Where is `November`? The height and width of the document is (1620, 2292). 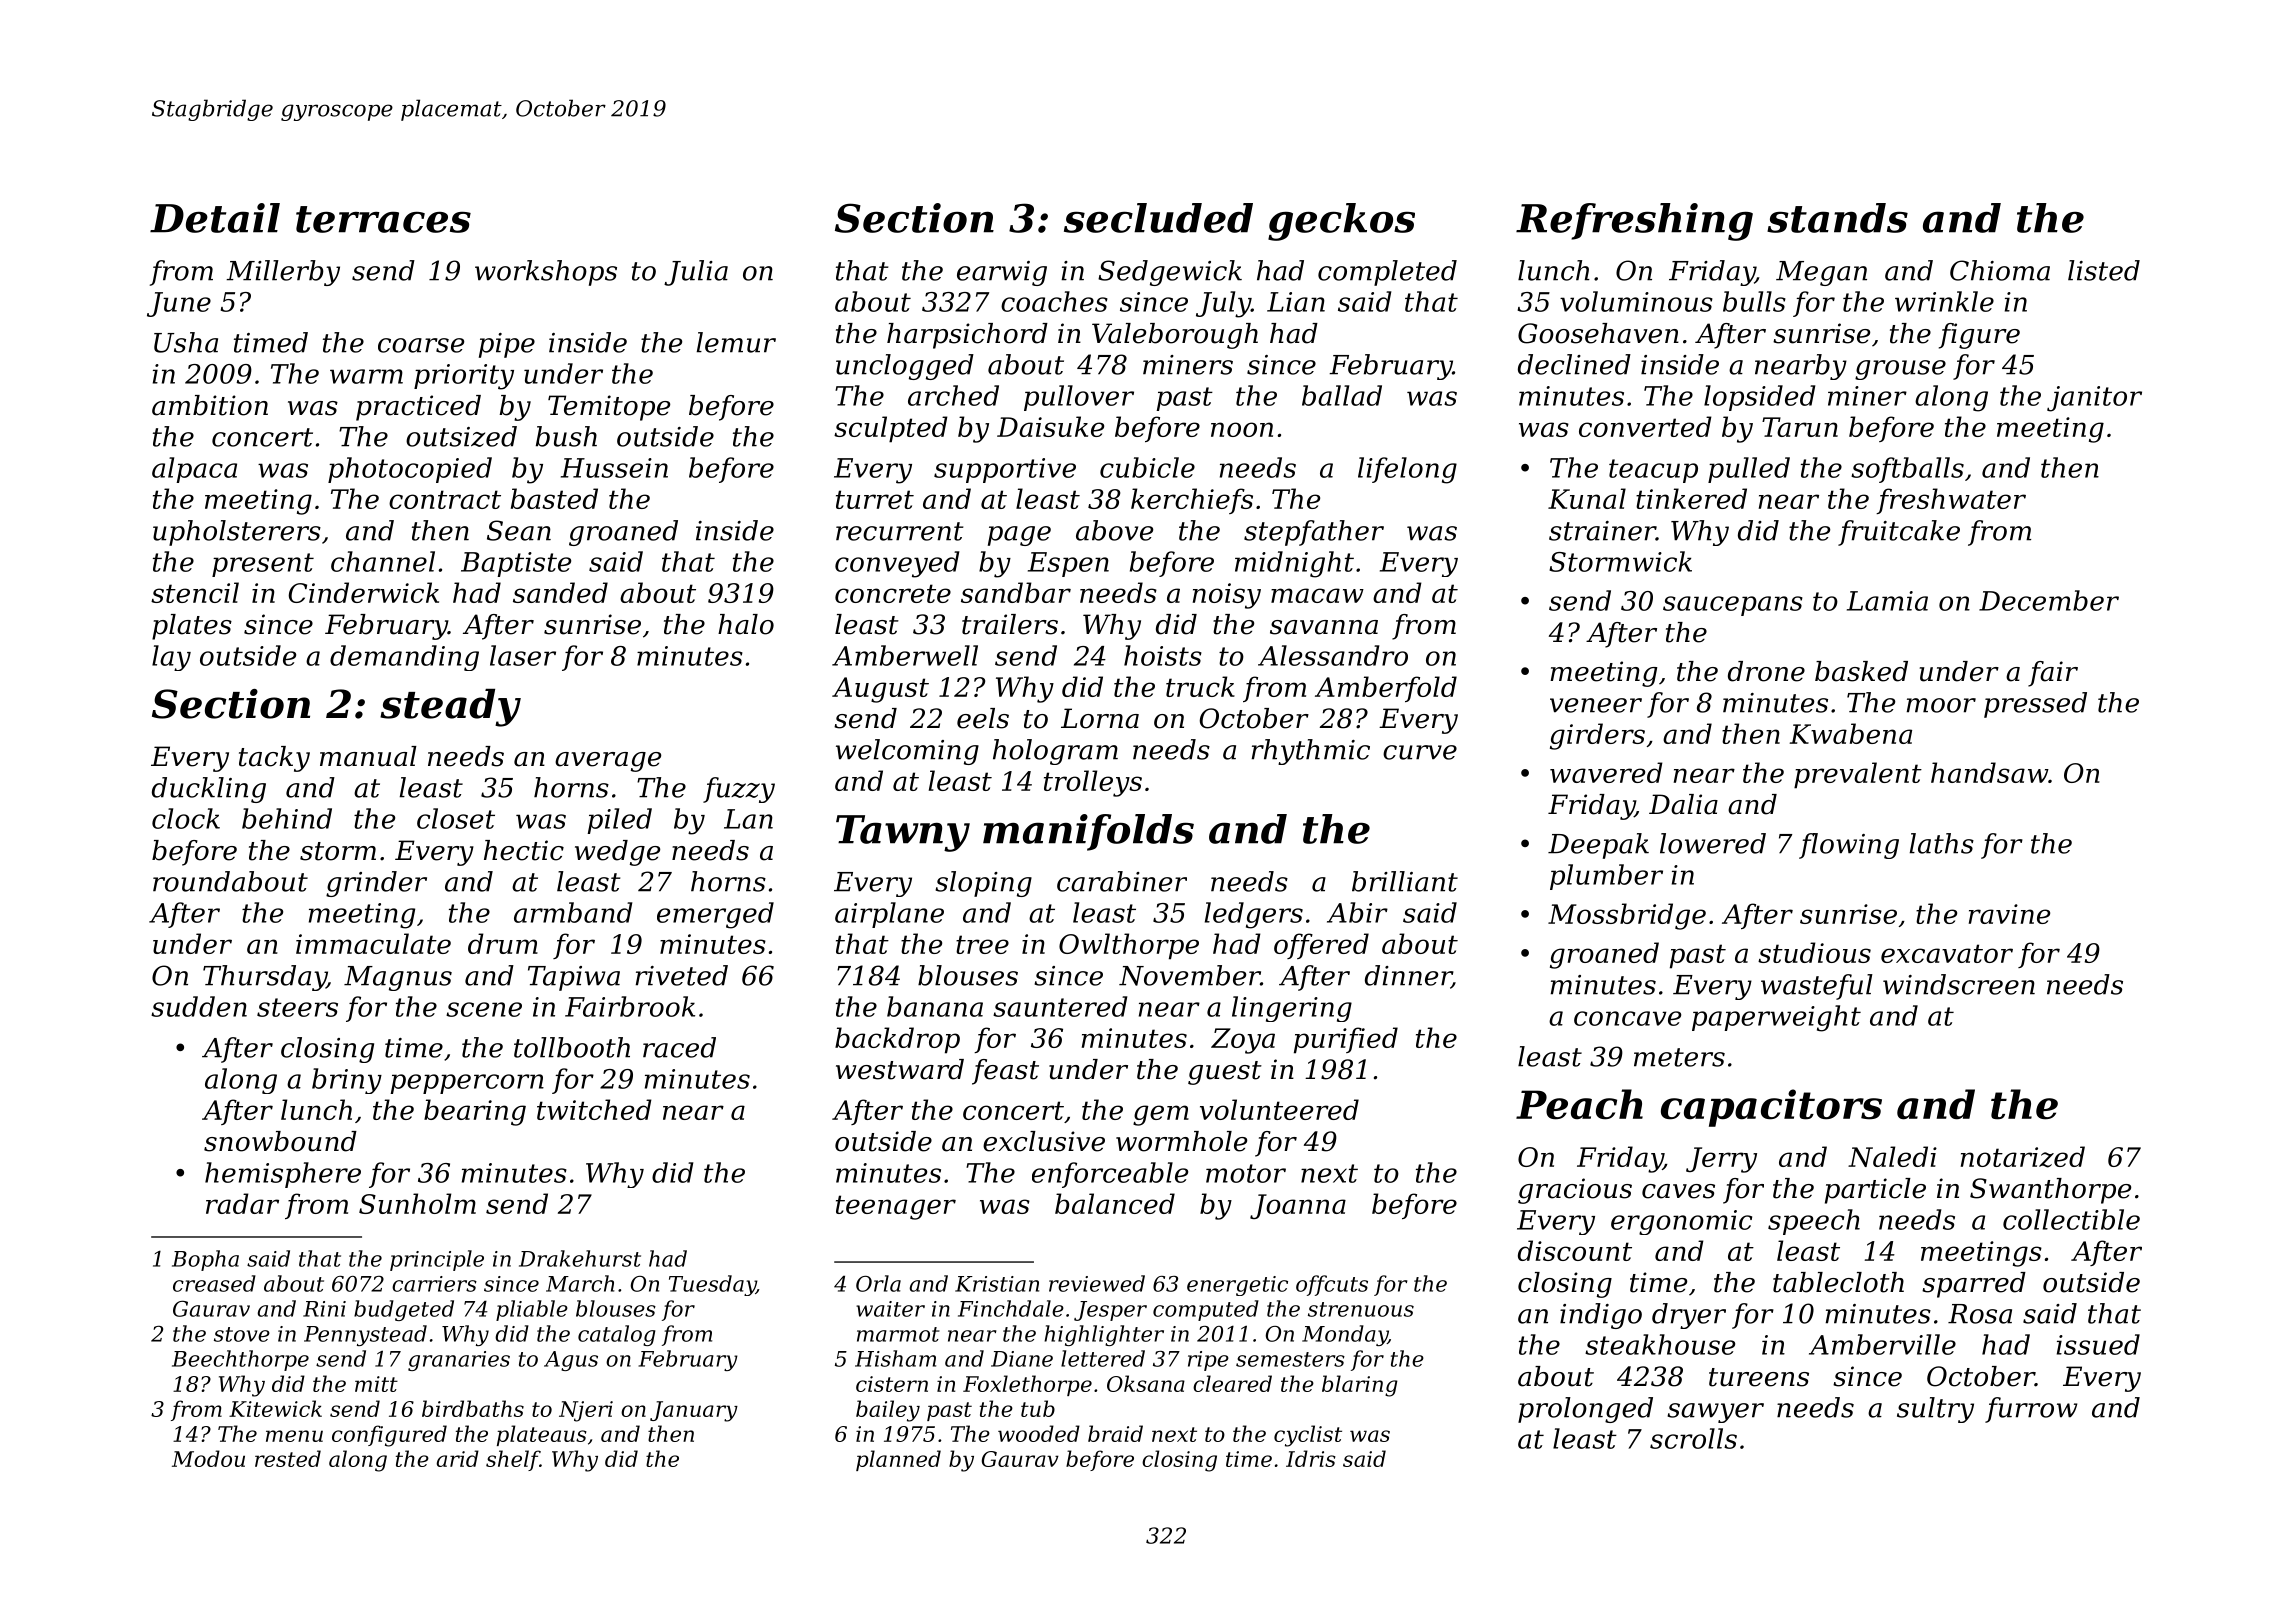
November is located at coordinates (1189, 975).
